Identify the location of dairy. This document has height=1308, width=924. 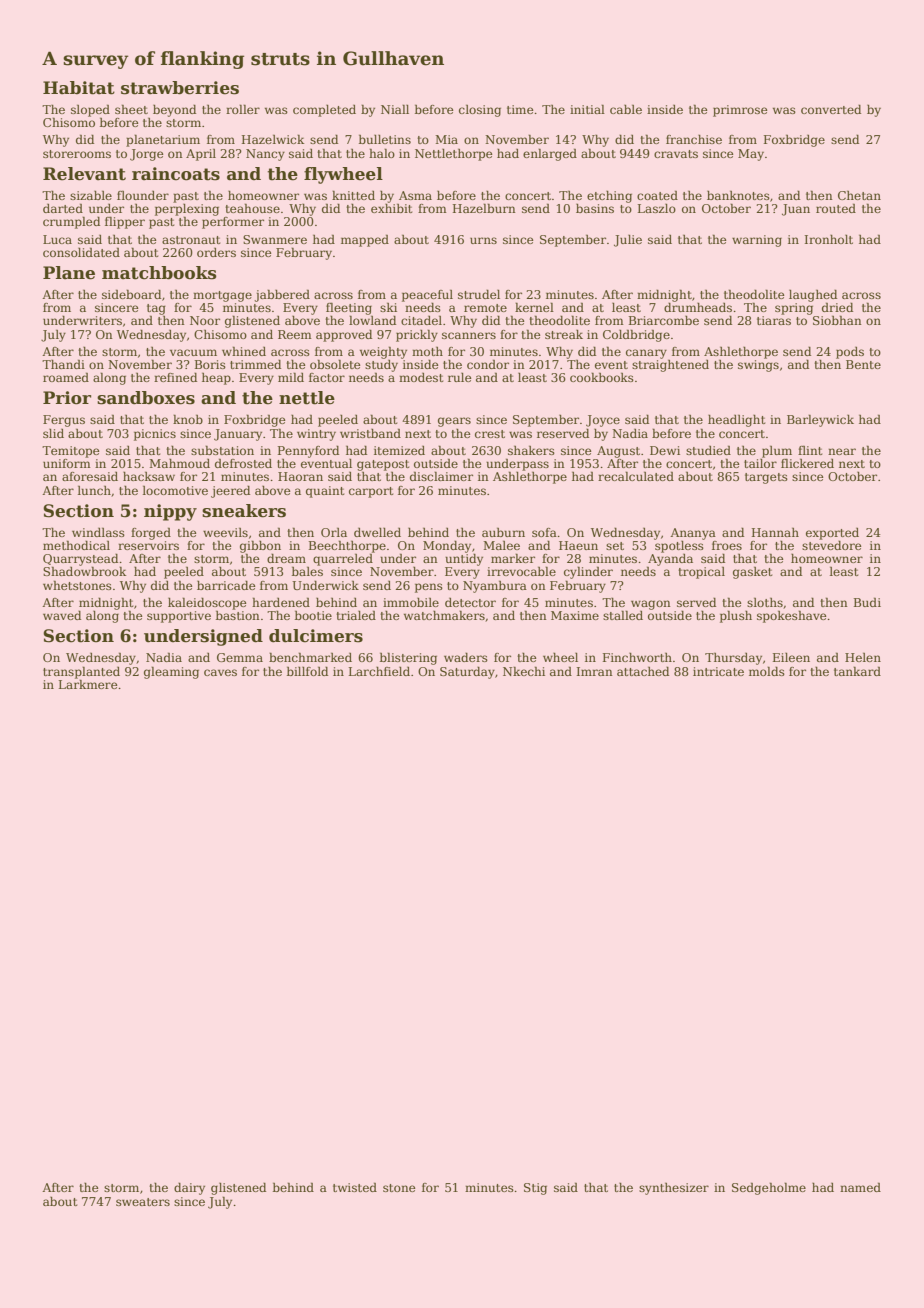
(189, 1189).
